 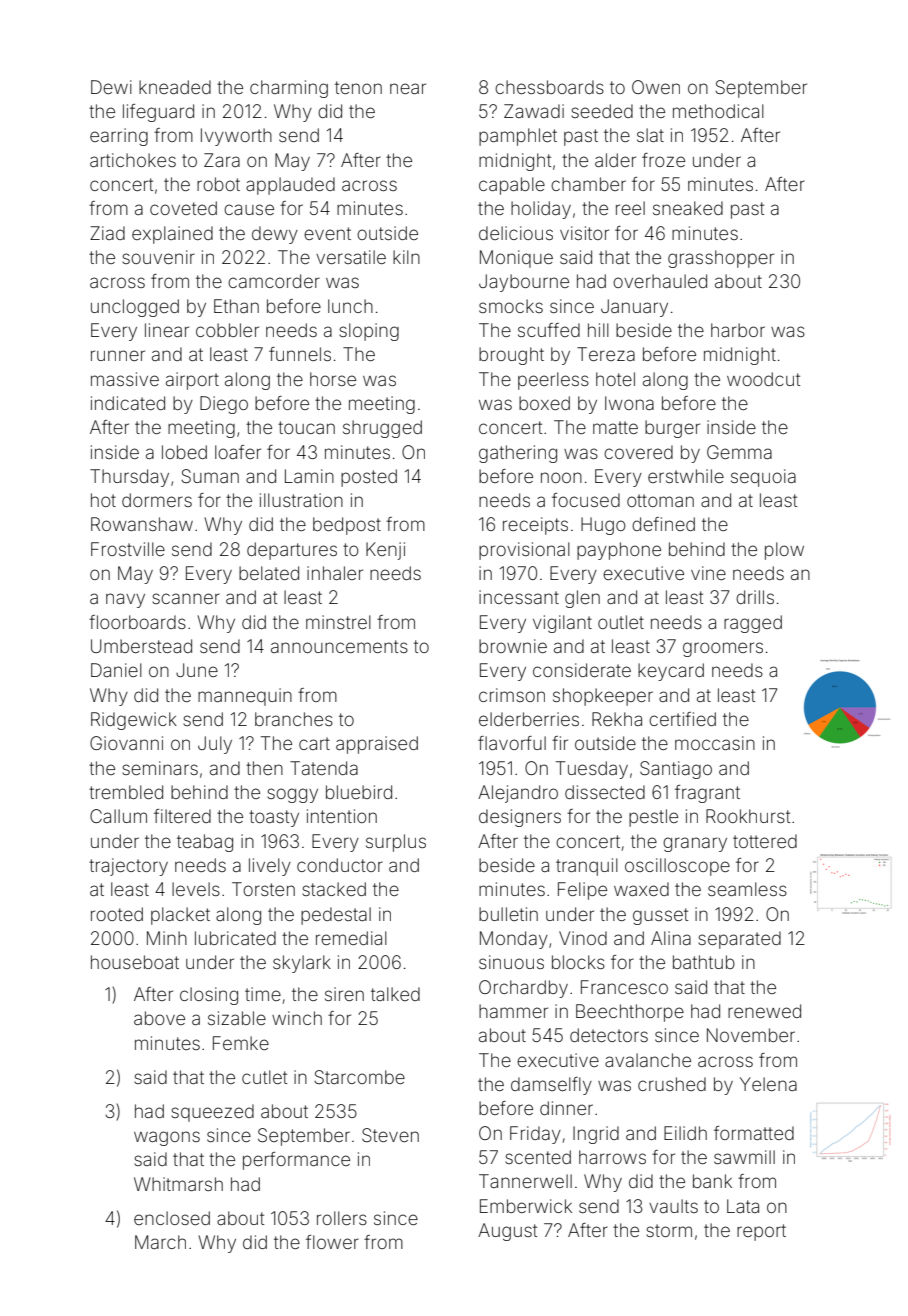 What do you see at coordinates (784, 551) in the screenshot?
I see `plow` at bounding box center [784, 551].
